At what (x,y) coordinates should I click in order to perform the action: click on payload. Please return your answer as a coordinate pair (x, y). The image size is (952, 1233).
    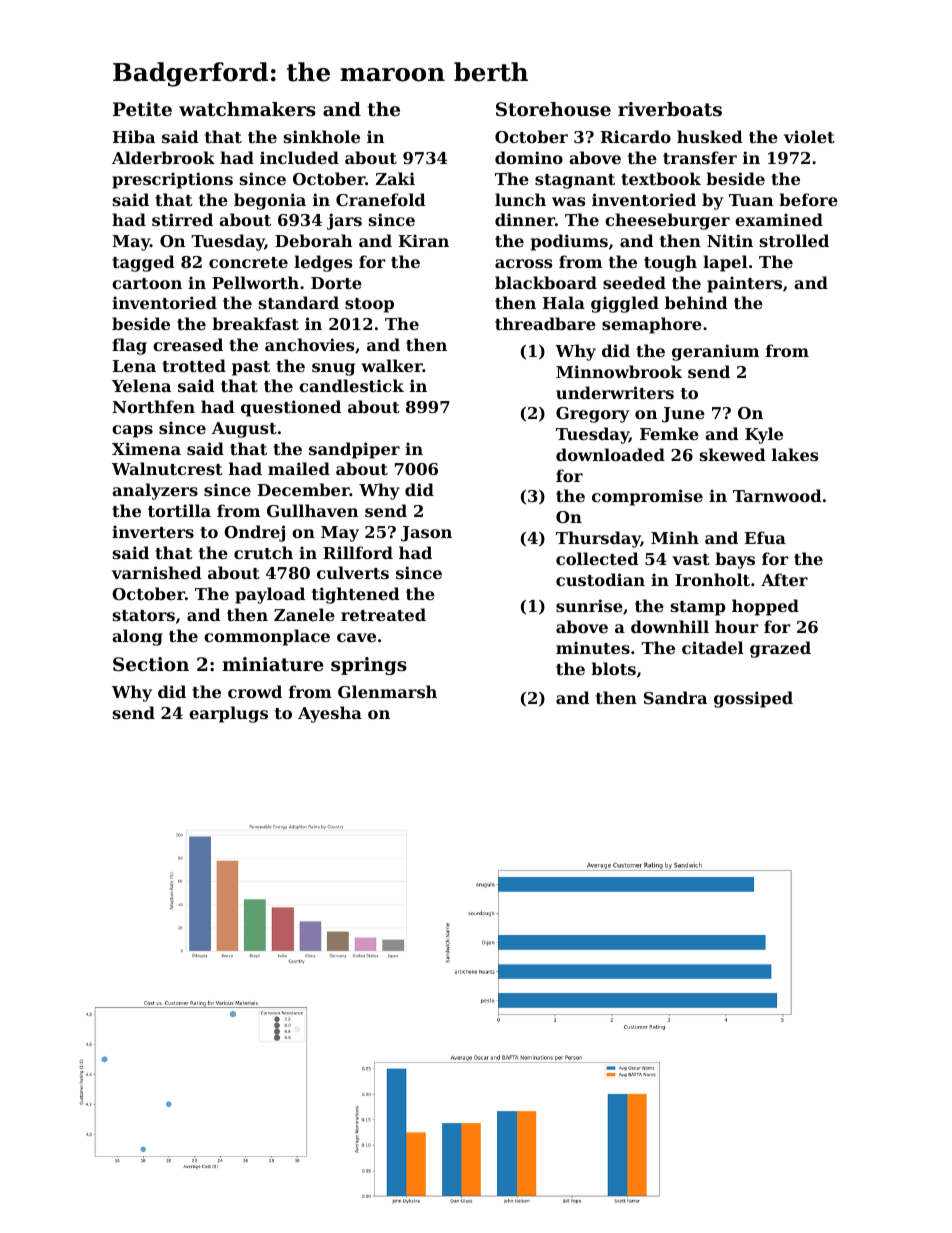
    Looking at the image, I should click on (270, 595).
